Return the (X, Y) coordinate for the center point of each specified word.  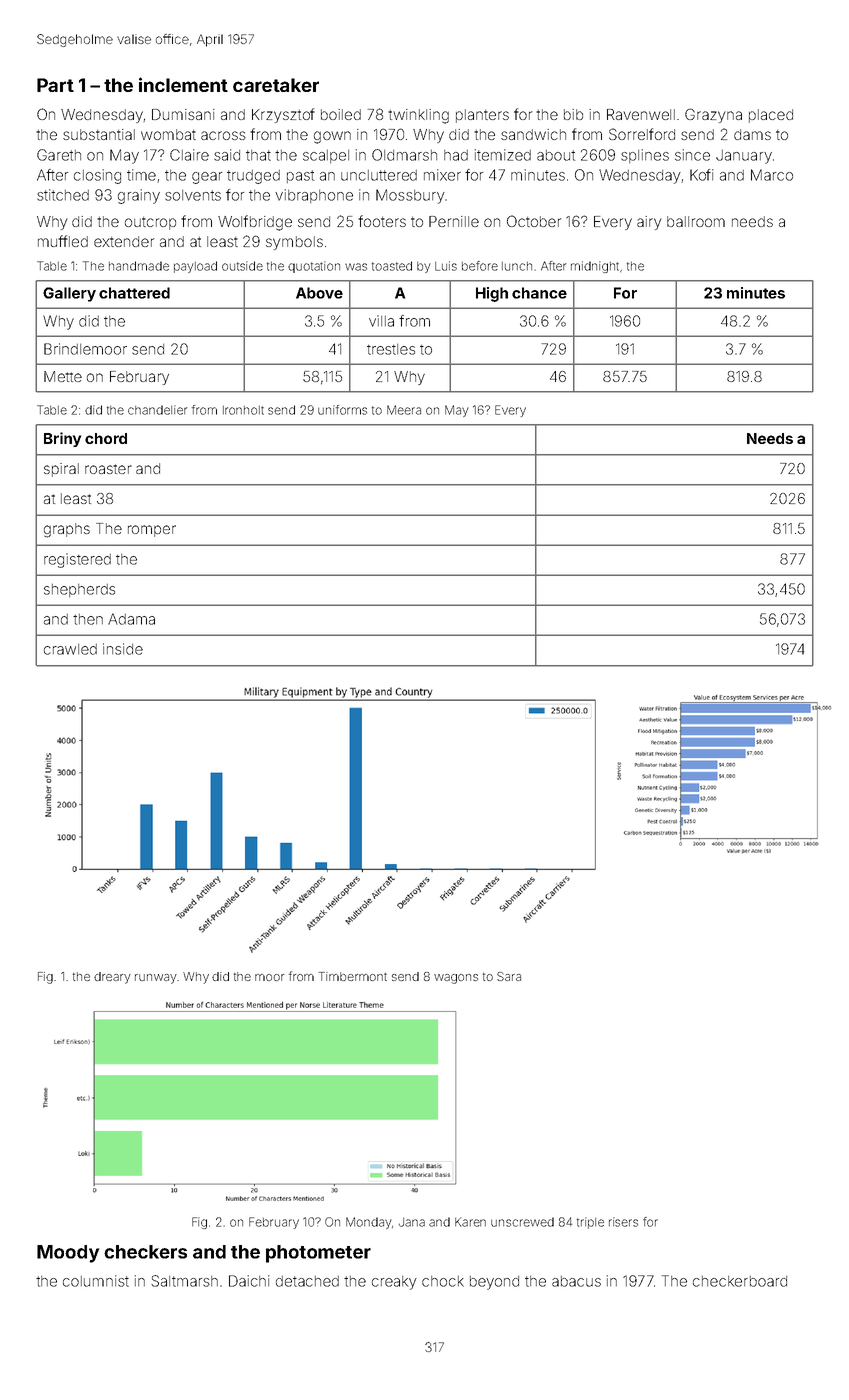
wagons (456, 979)
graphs (67, 530)
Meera (404, 410)
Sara (509, 976)
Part (55, 85)
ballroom (696, 221)
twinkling (418, 116)
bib (573, 114)
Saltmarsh (184, 1281)
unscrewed (522, 1222)
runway (156, 979)
